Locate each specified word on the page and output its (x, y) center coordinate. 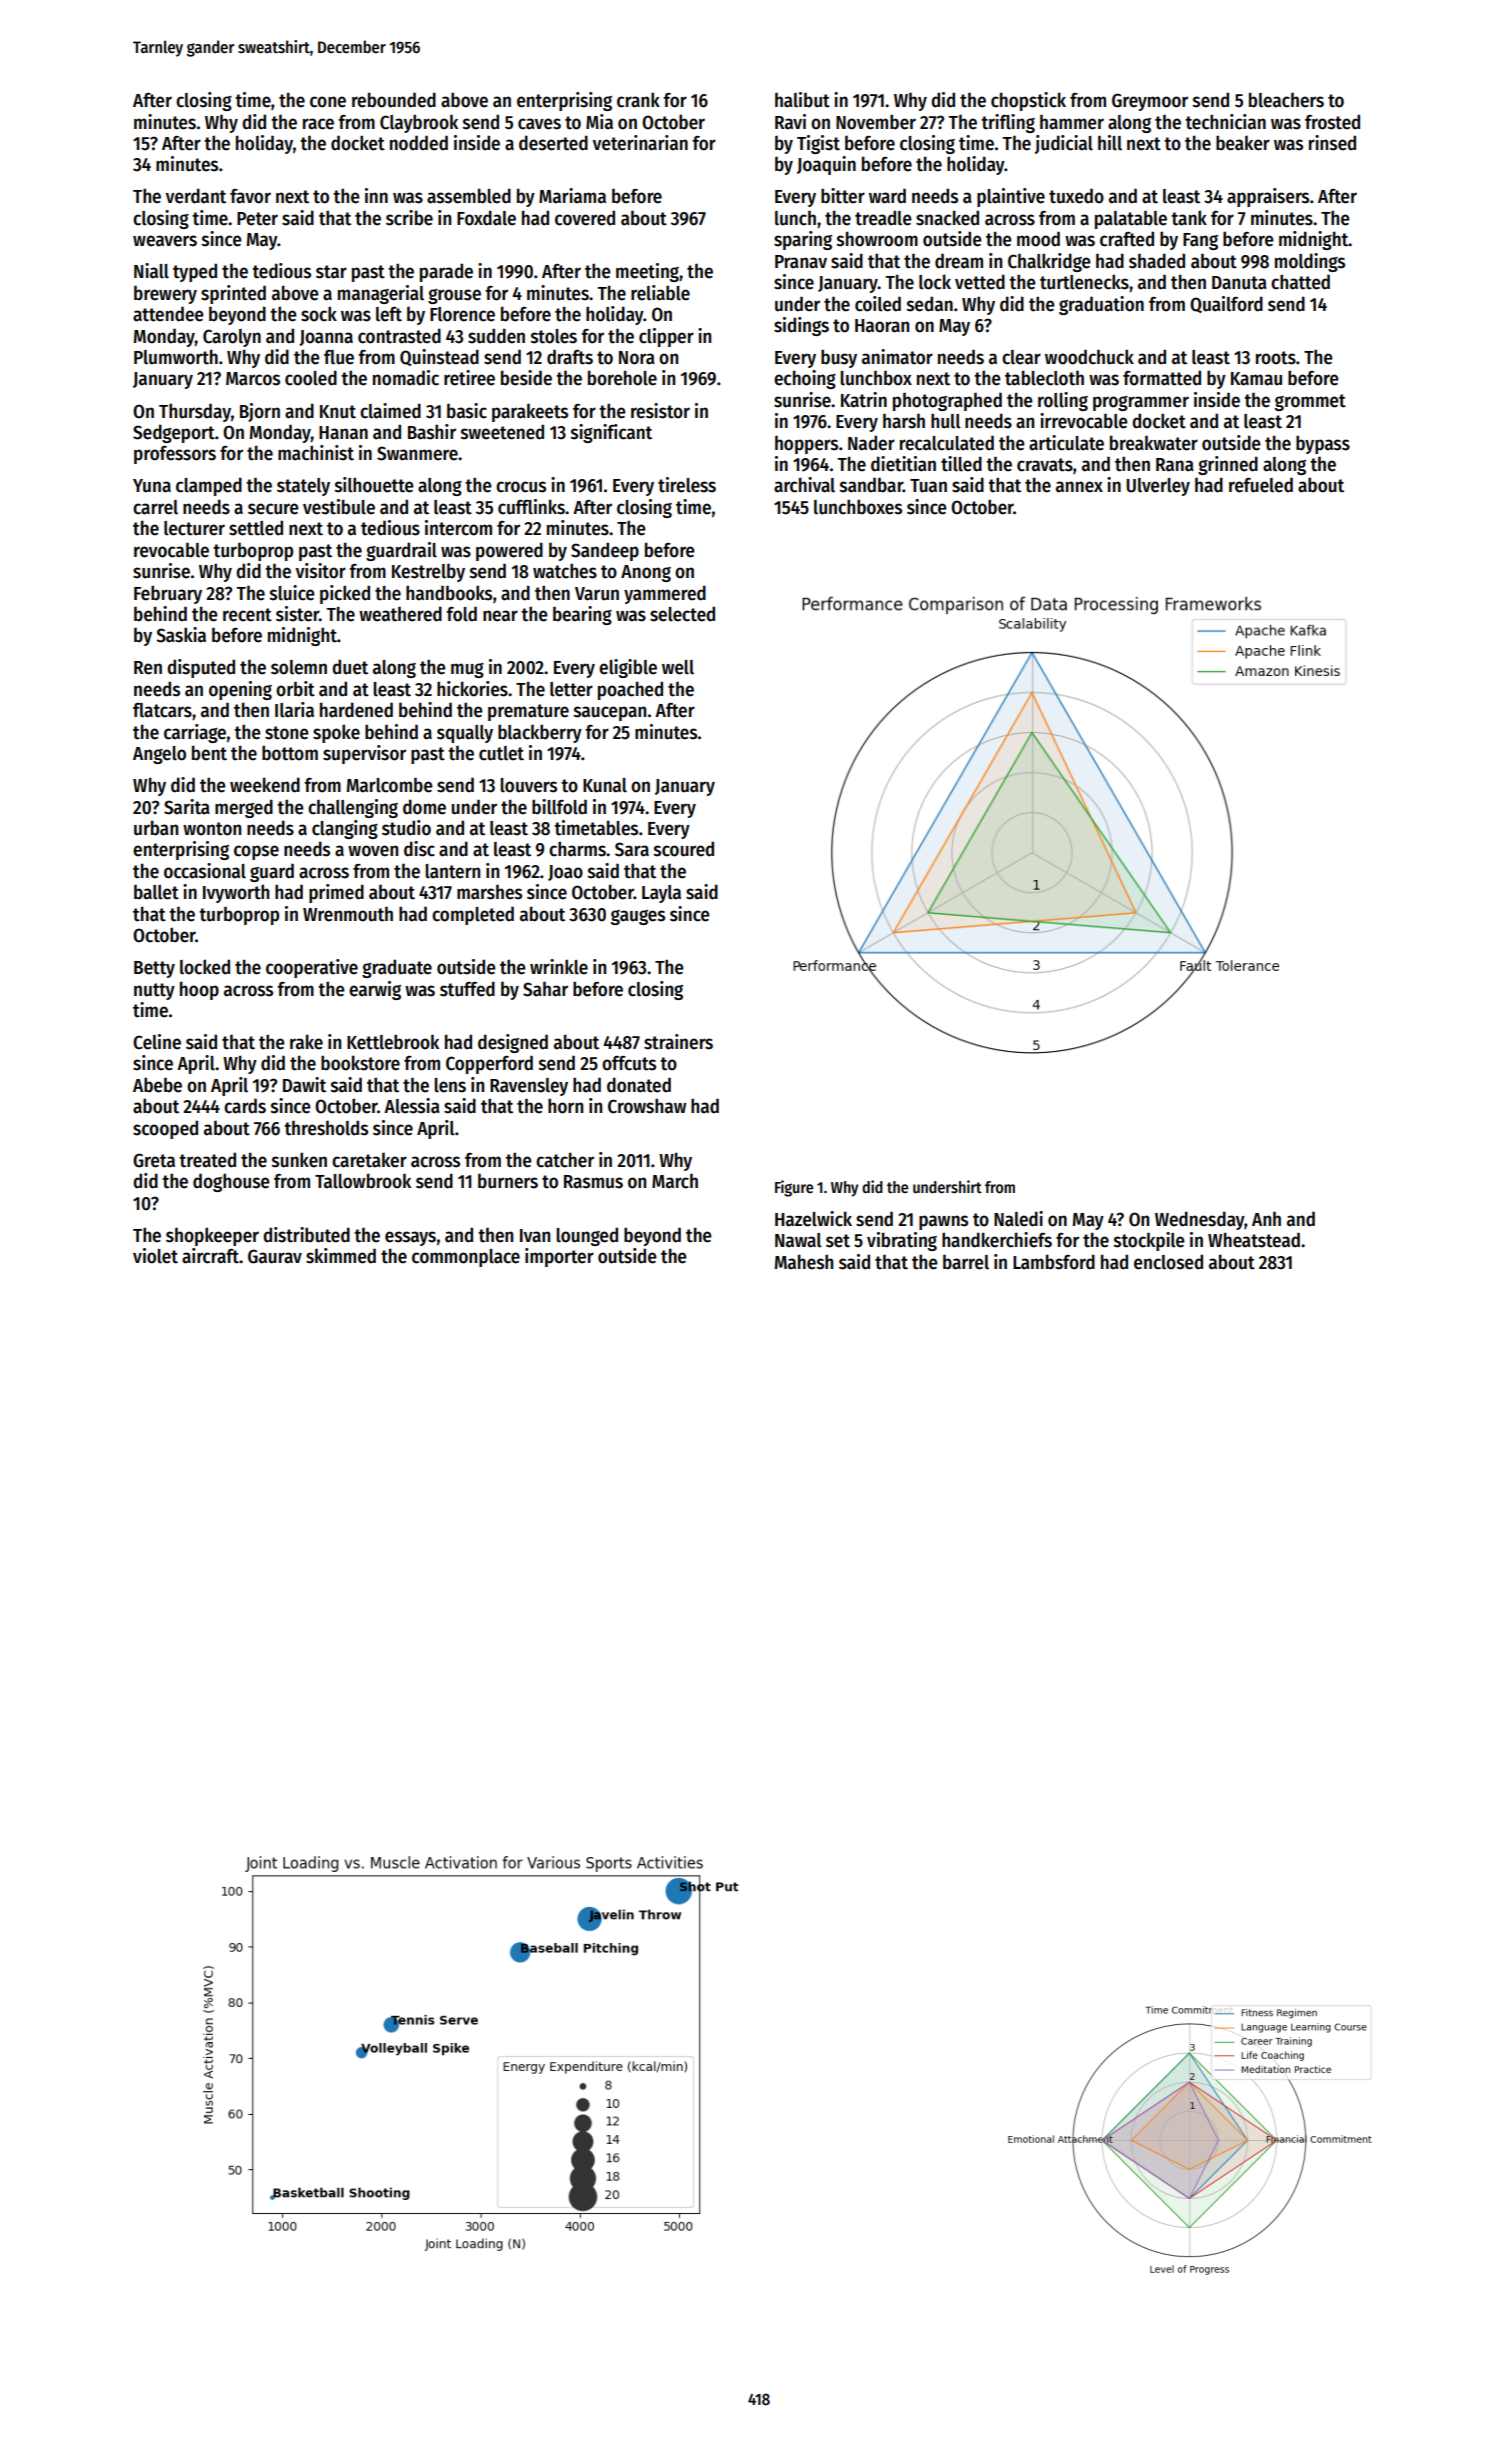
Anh (1266, 1218)
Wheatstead (1254, 1240)
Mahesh (804, 1262)
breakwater (1154, 443)
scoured (684, 849)
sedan (930, 304)
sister (297, 614)
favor (250, 196)
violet (155, 1256)
